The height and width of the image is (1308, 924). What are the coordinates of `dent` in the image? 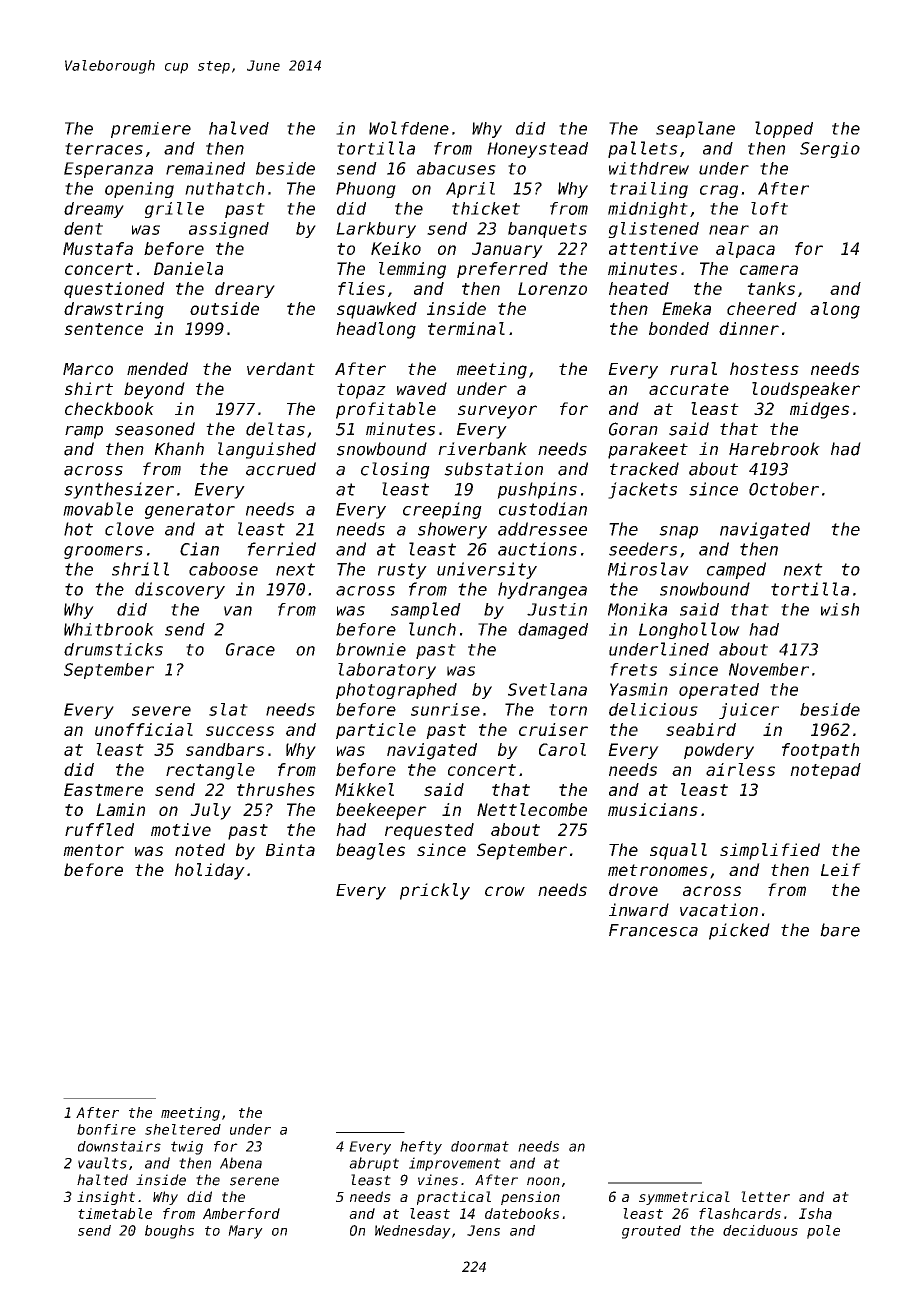 It's located at (83, 228).
